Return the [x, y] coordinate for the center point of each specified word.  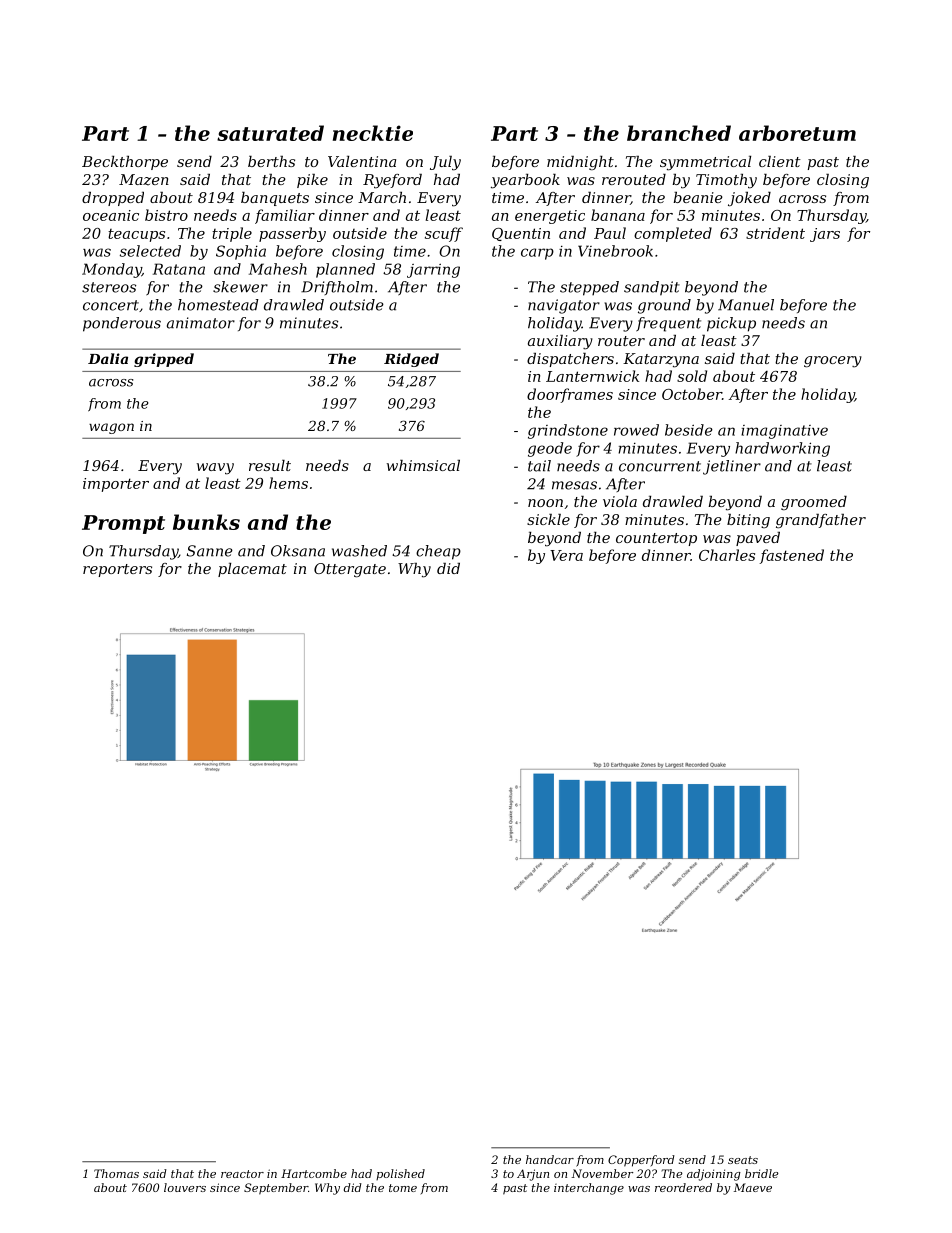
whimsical [423, 465]
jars [825, 235]
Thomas [116, 1173]
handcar [550, 1159]
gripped [164, 360]
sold [692, 376]
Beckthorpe [125, 163]
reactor [242, 1174]
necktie [373, 133]
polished [400, 1174]
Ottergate [350, 570]
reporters [117, 570]
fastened [791, 556]
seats [743, 1160]
